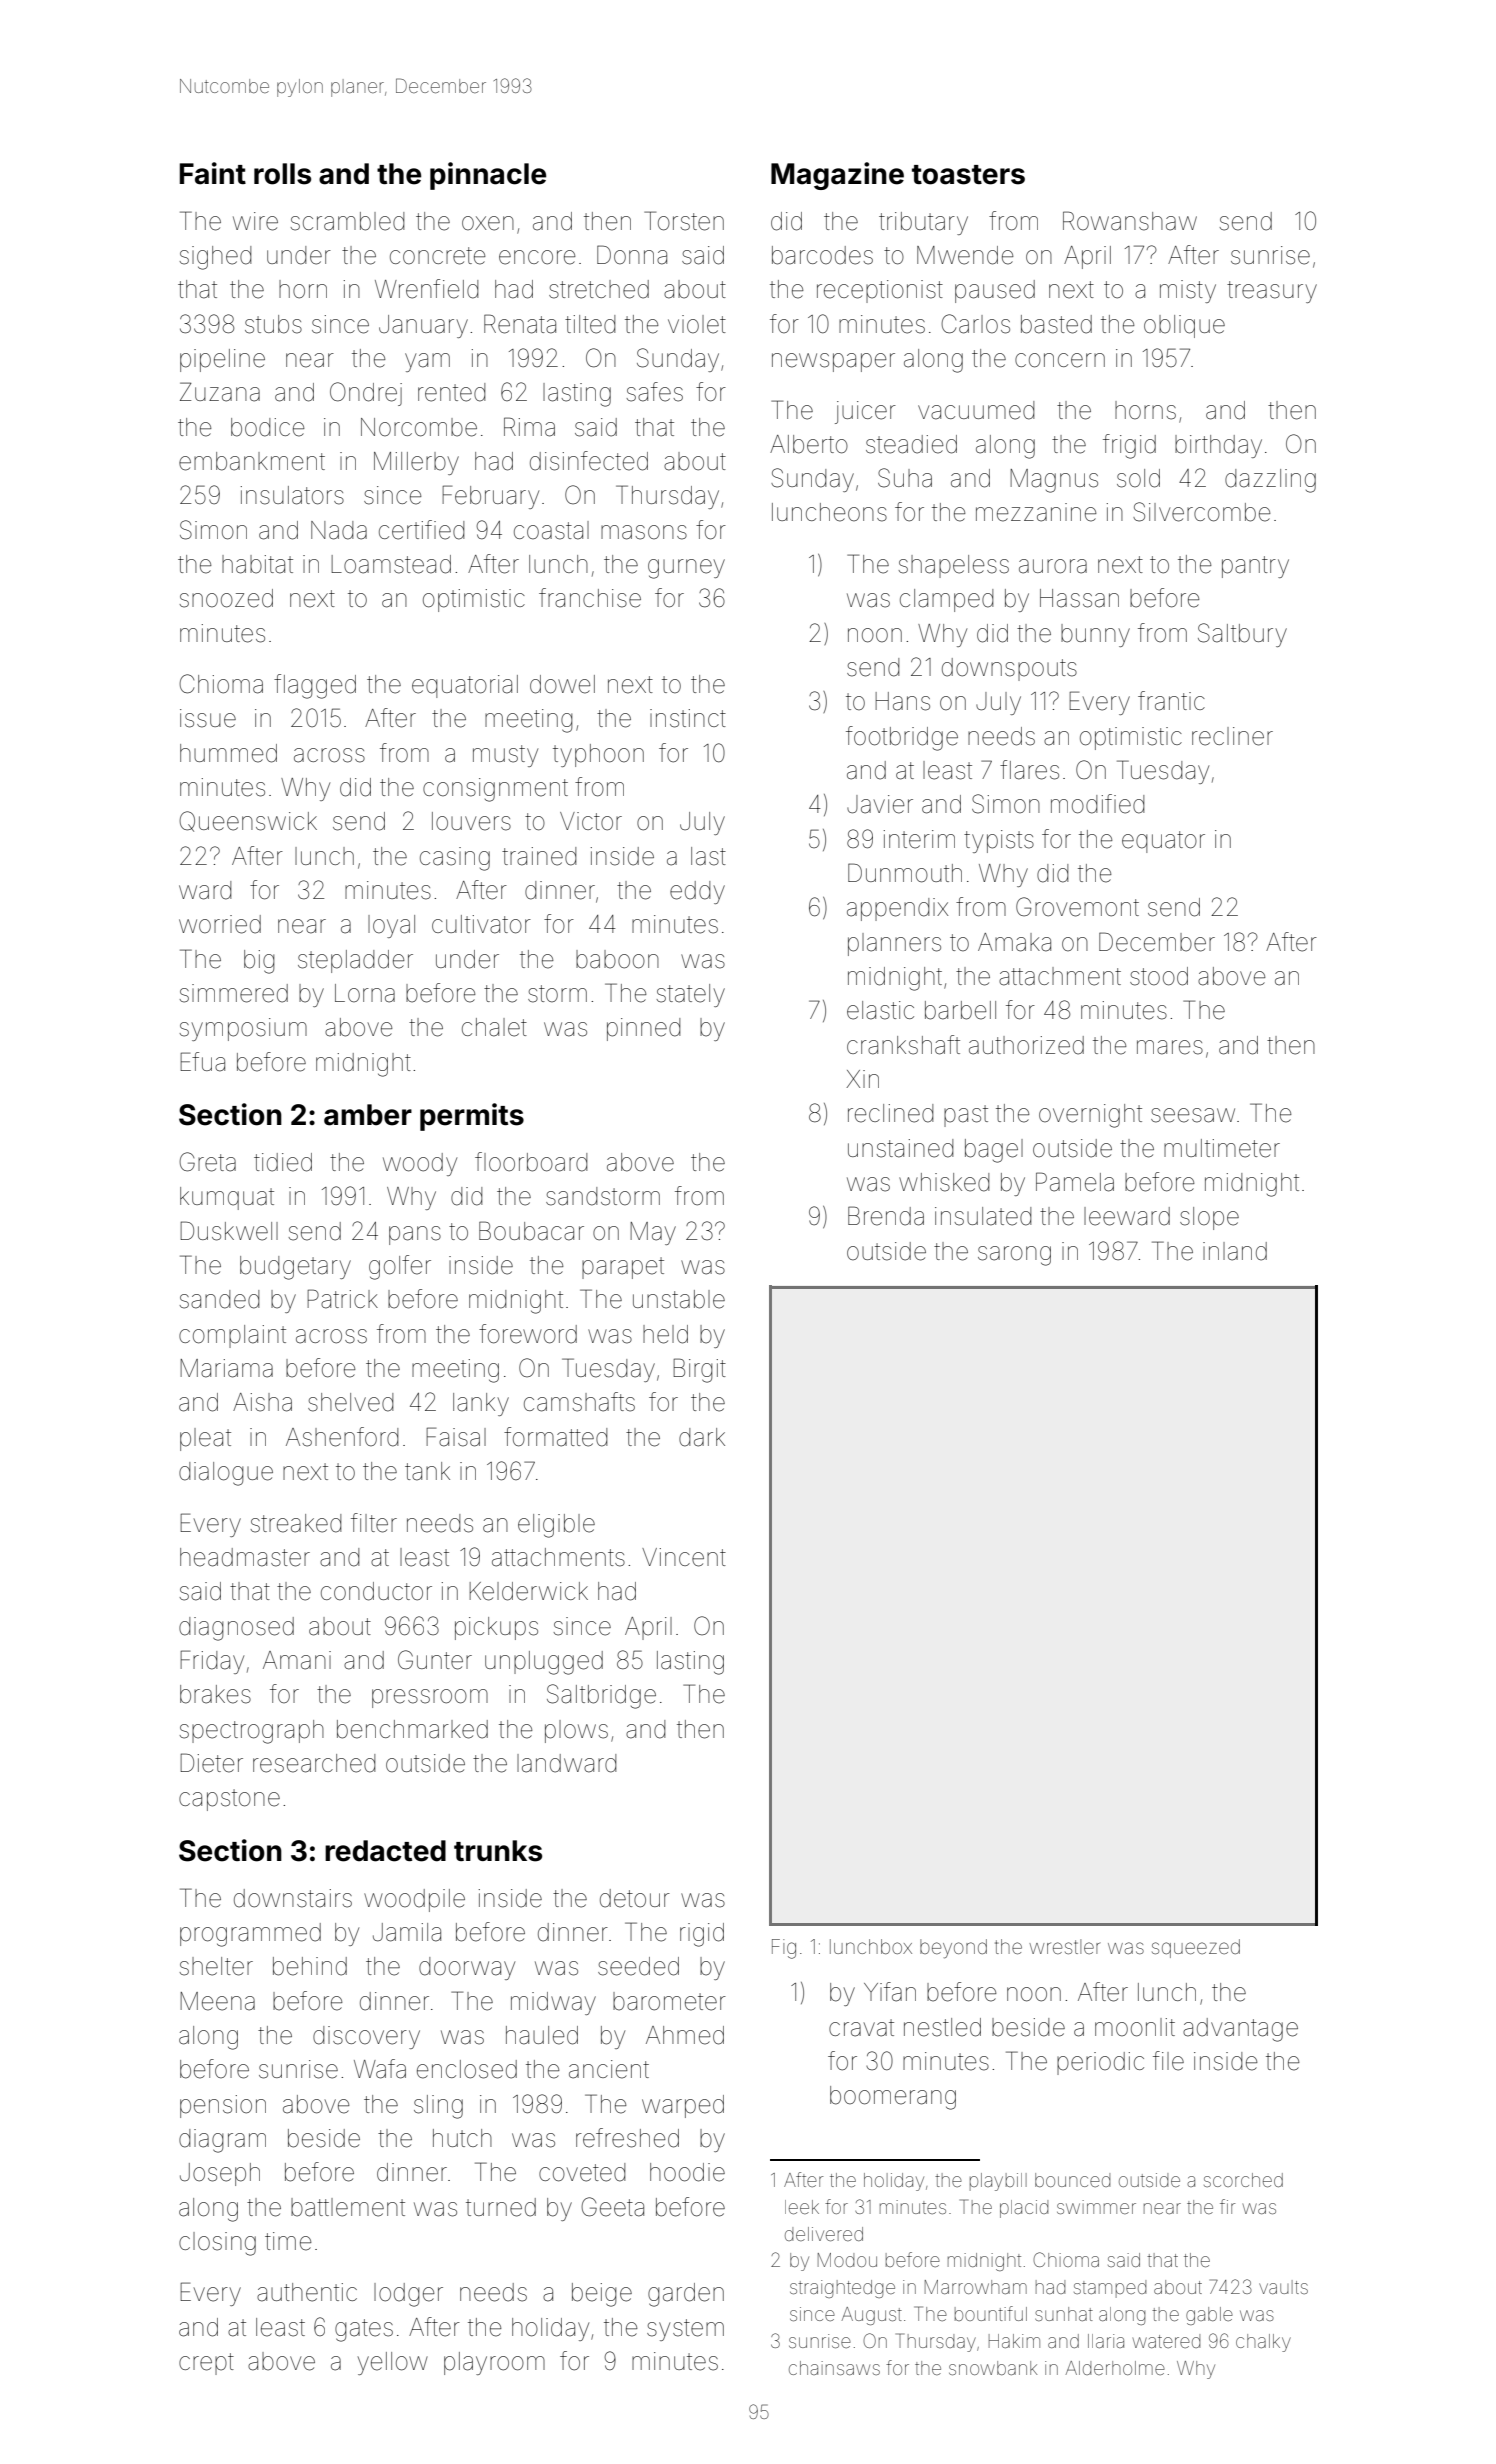 The image size is (1496, 2464). Describe the element at coordinates (598, 755) in the document. I see `typhoon` at that location.
